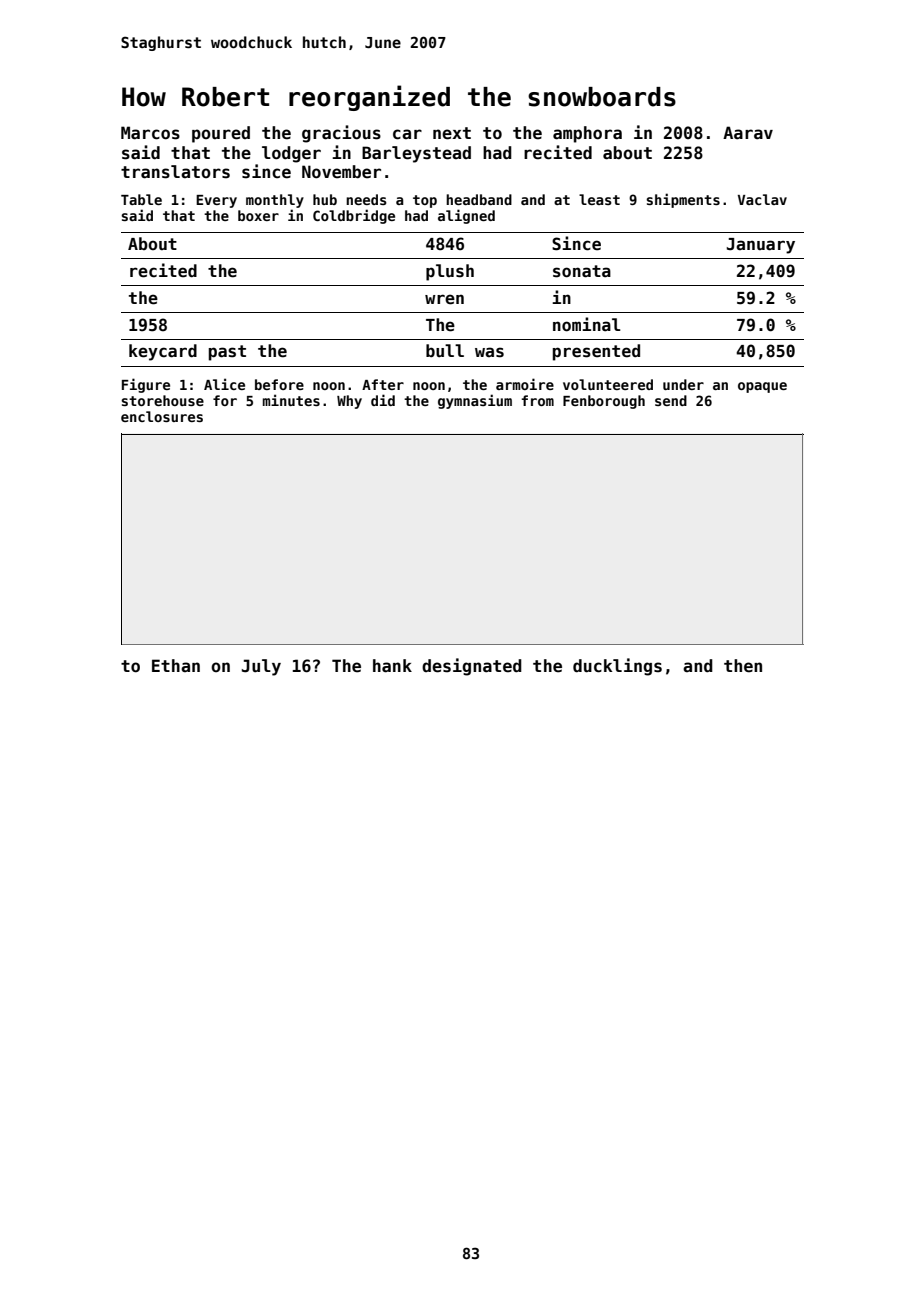  What do you see at coordinates (221, 134) in the page?
I see `poured` at bounding box center [221, 134].
